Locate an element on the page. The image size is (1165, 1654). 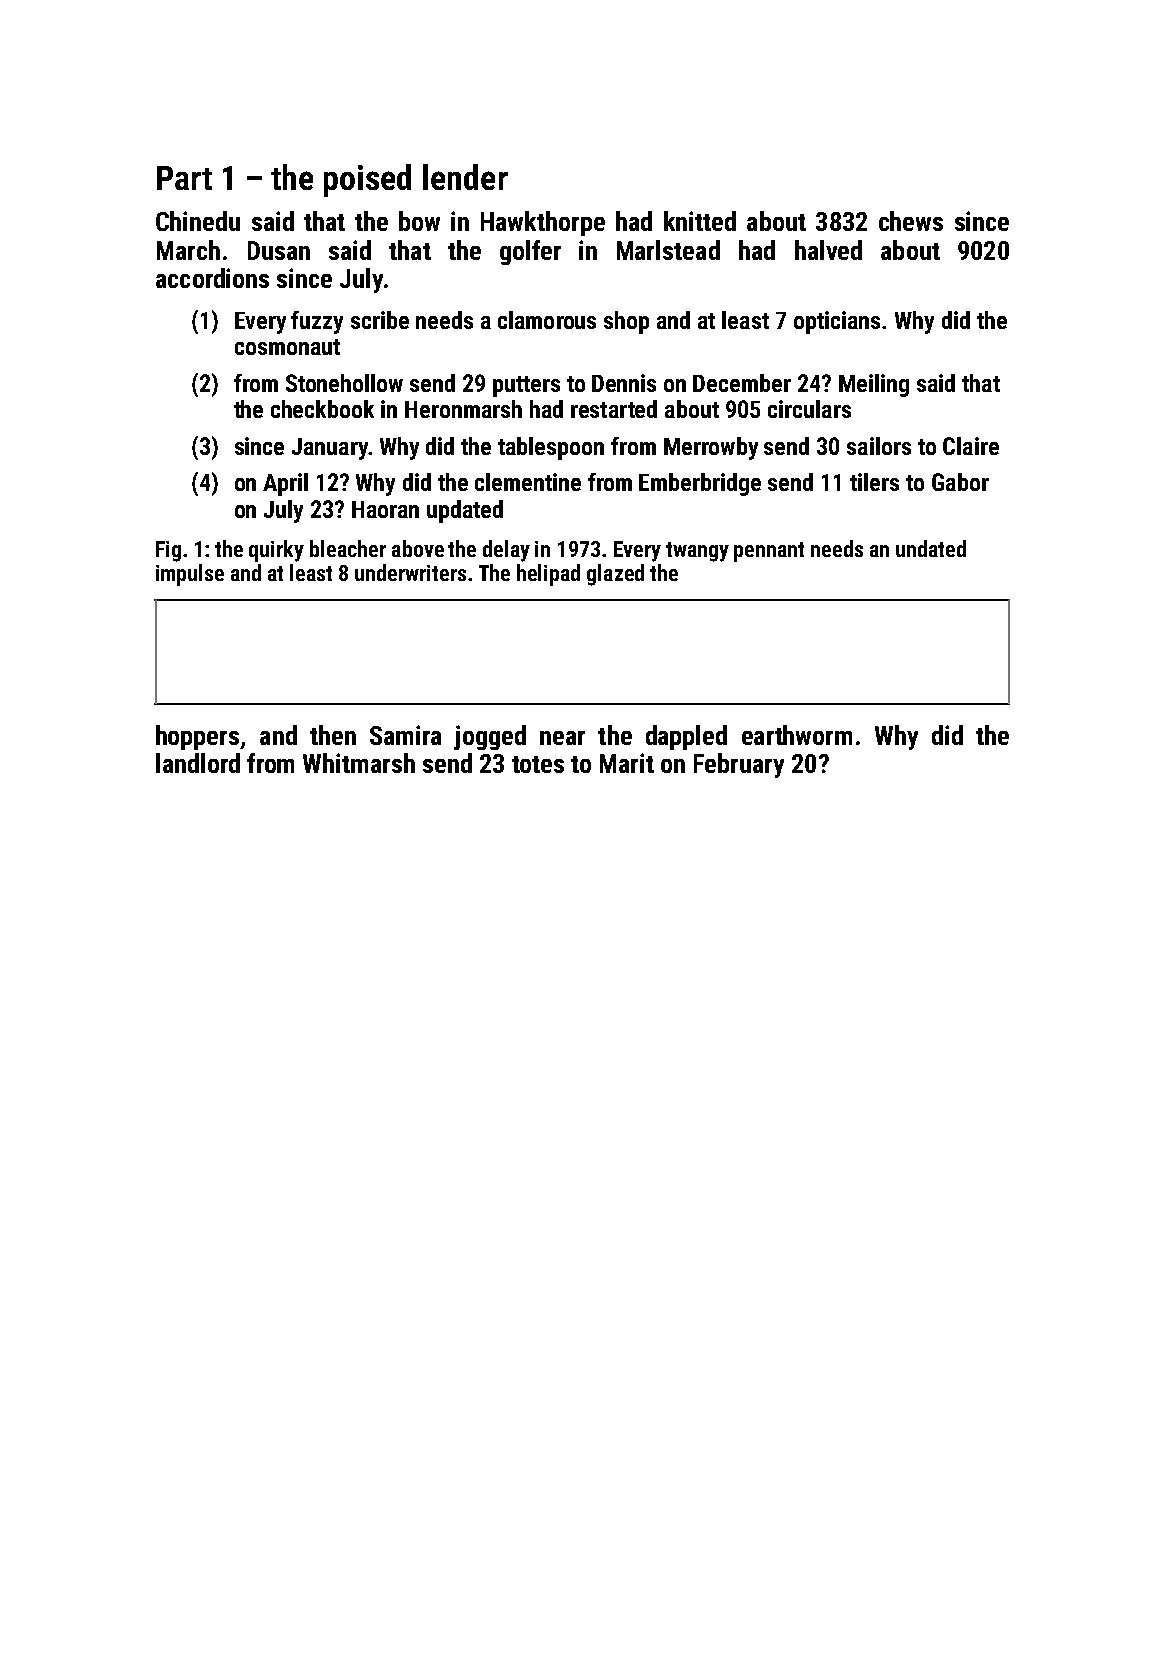
Marlstead is located at coordinates (668, 250).
